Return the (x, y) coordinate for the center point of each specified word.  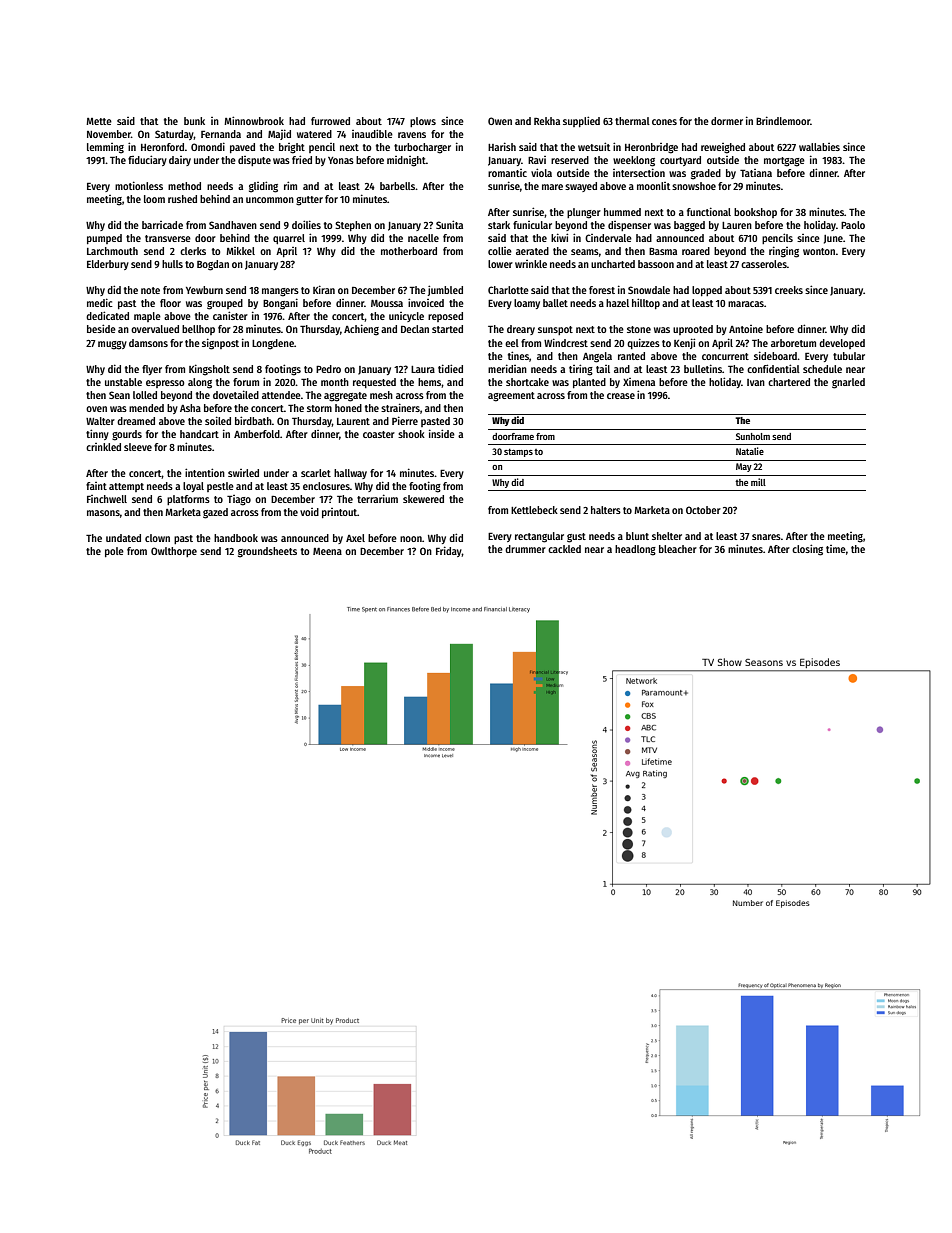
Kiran (324, 289)
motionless (139, 185)
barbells (397, 186)
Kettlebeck (534, 510)
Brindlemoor (783, 120)
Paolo (853, 225)
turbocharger (422, 148)
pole (114, 552)
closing (807, 550)
